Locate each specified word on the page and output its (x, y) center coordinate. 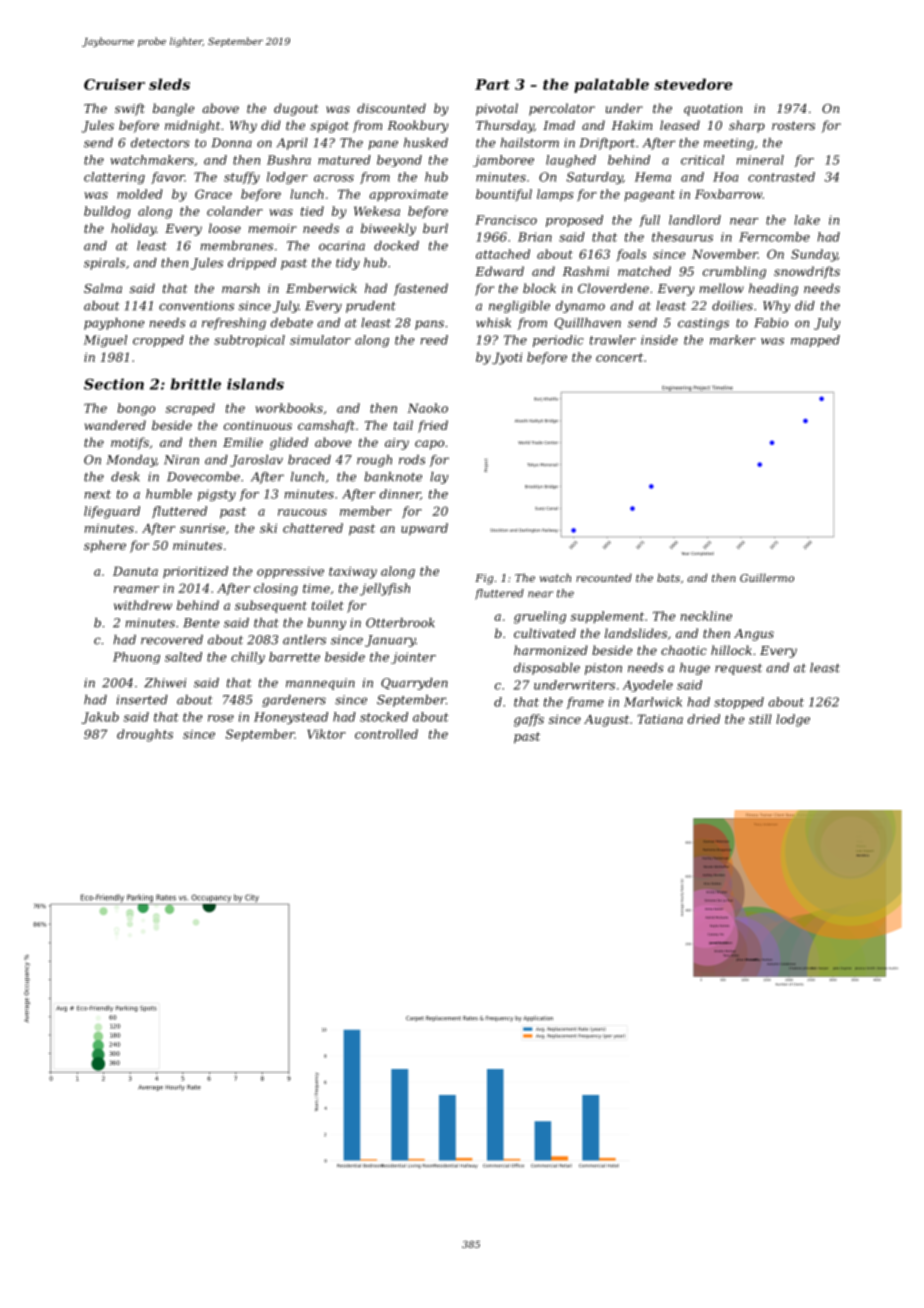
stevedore (693, 84)
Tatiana (660, 719)
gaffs (529, 720)
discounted (391, 108)
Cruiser (114, 84)
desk (125, 477)
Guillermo (767, 577)
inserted (142, 700)
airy (397, 444)
